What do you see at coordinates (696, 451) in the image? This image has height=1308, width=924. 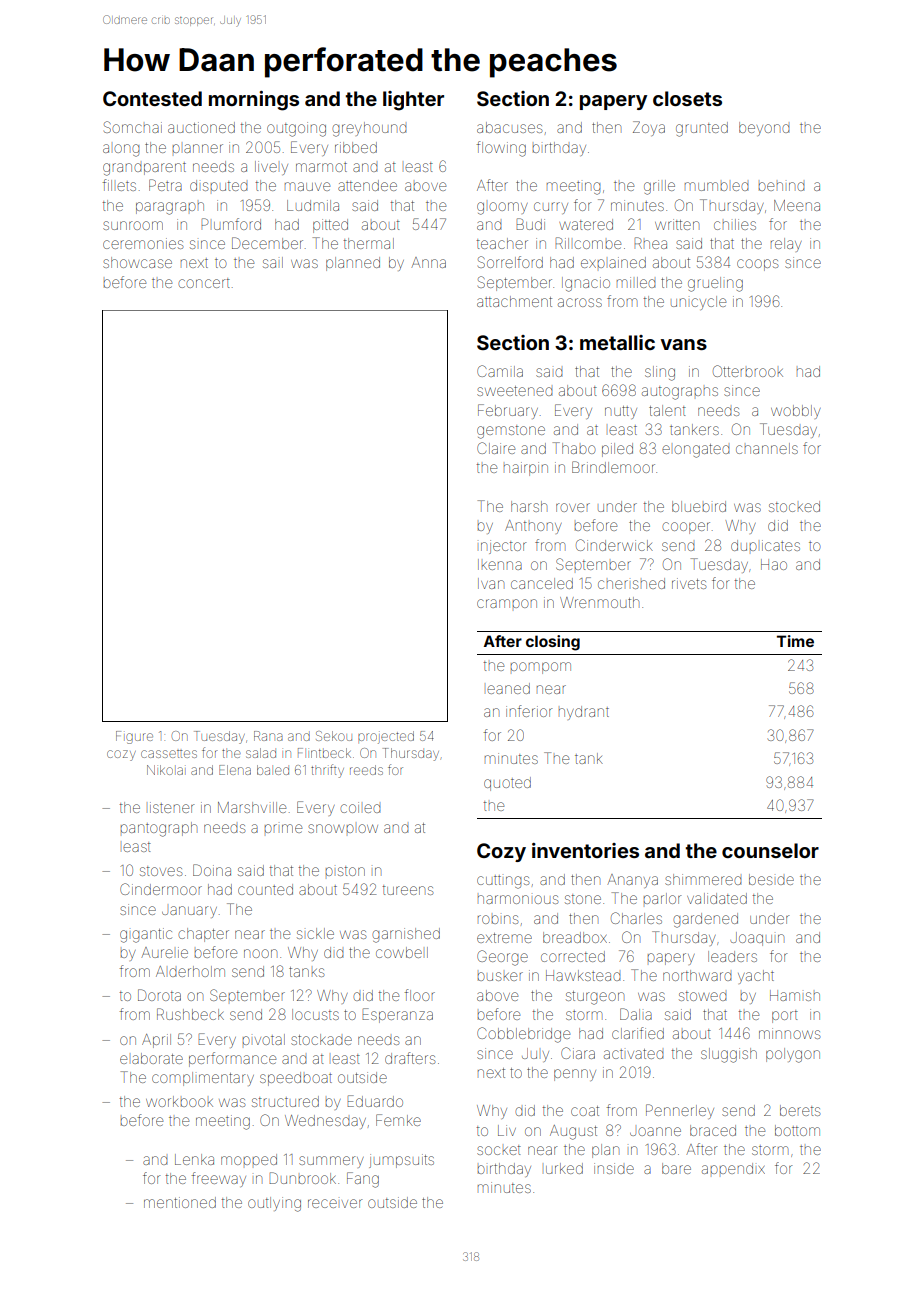 I see `elongated` at bounding box center [696, 451].
